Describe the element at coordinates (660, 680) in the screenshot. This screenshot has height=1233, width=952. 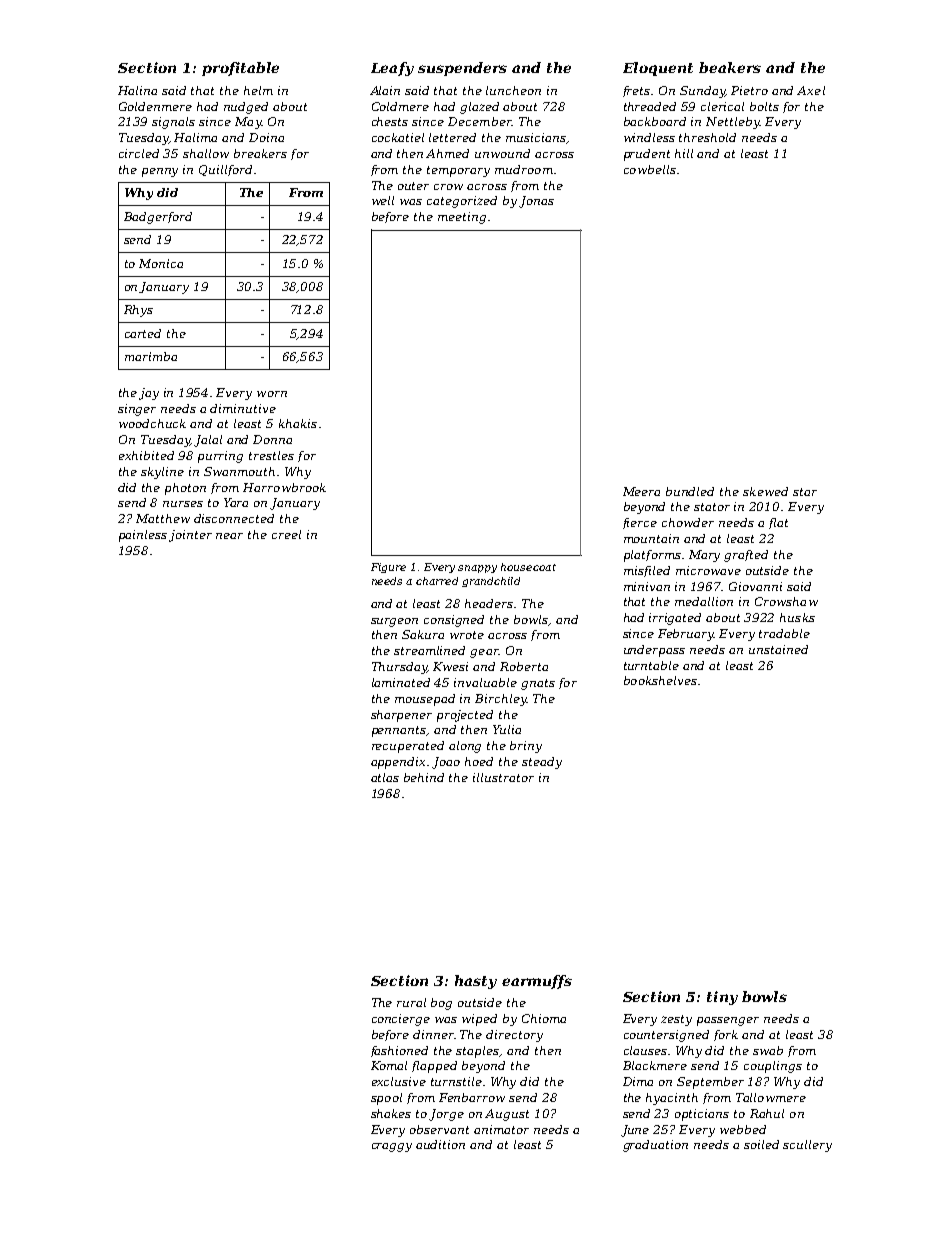
I see `bookshelves` at that location.
